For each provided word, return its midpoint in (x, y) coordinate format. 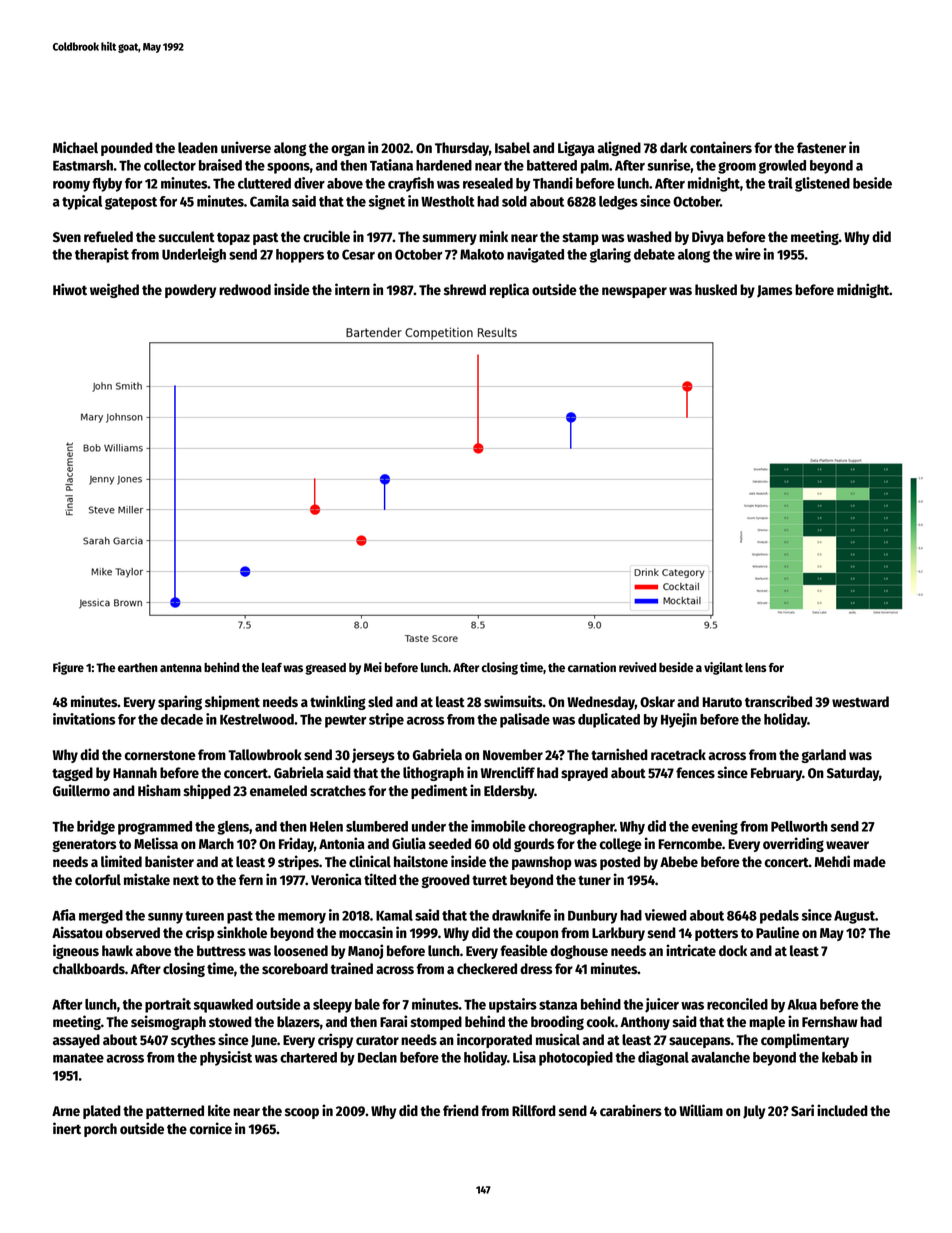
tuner (594, 880)
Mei (373, 667)
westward (860, 702)
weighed (114, 290)
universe (246, 147)
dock (733, 950)
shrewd (465, 289)
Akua (802, 1004)
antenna (181, 668)
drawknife (521, 915)
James (774, 291)
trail (780, 183)
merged (101, 917)
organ (348, 150)
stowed (230, 1022)
